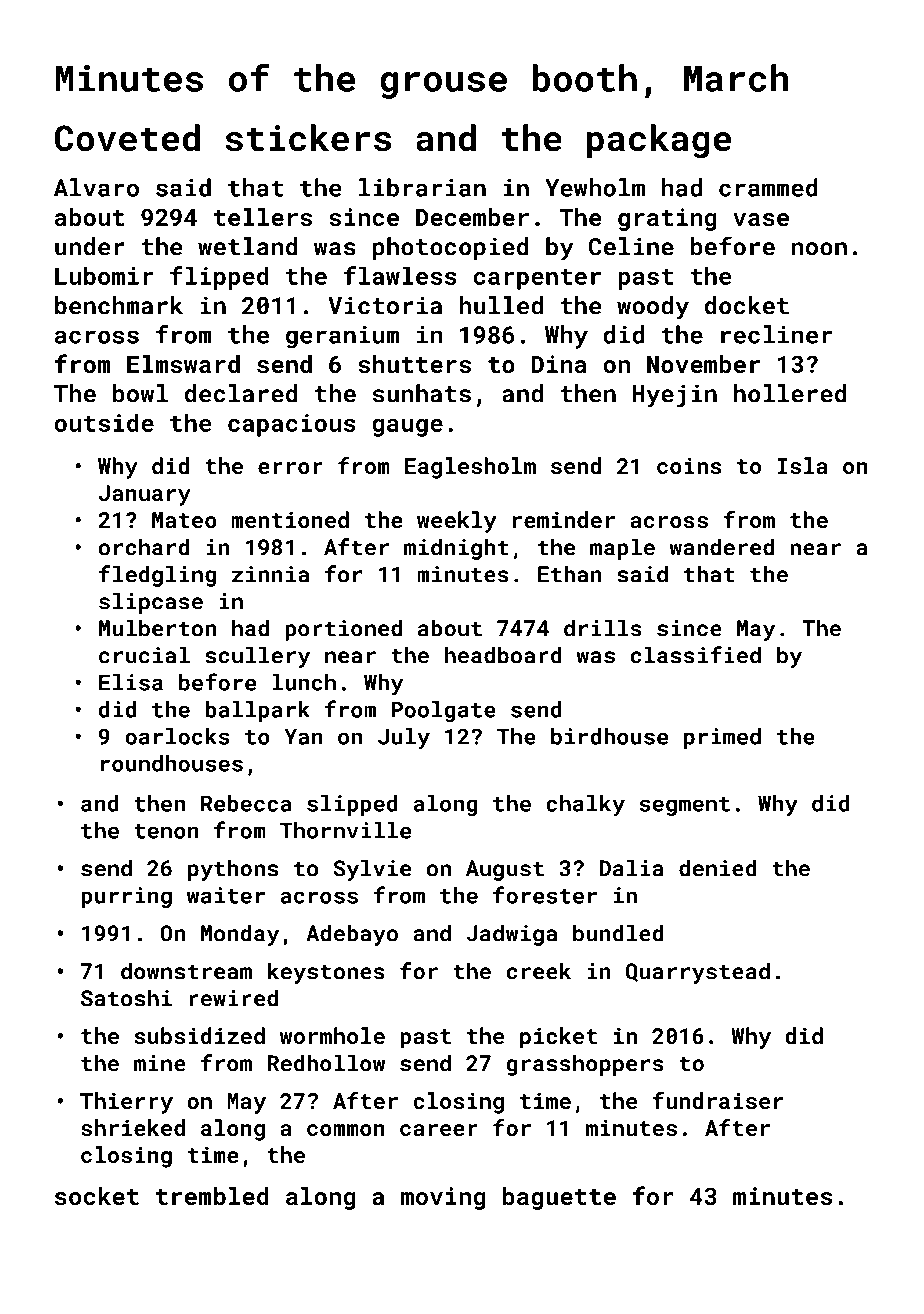 This screenshot has width=924, height=1314. I want to click on creek, so click(539, 971).
